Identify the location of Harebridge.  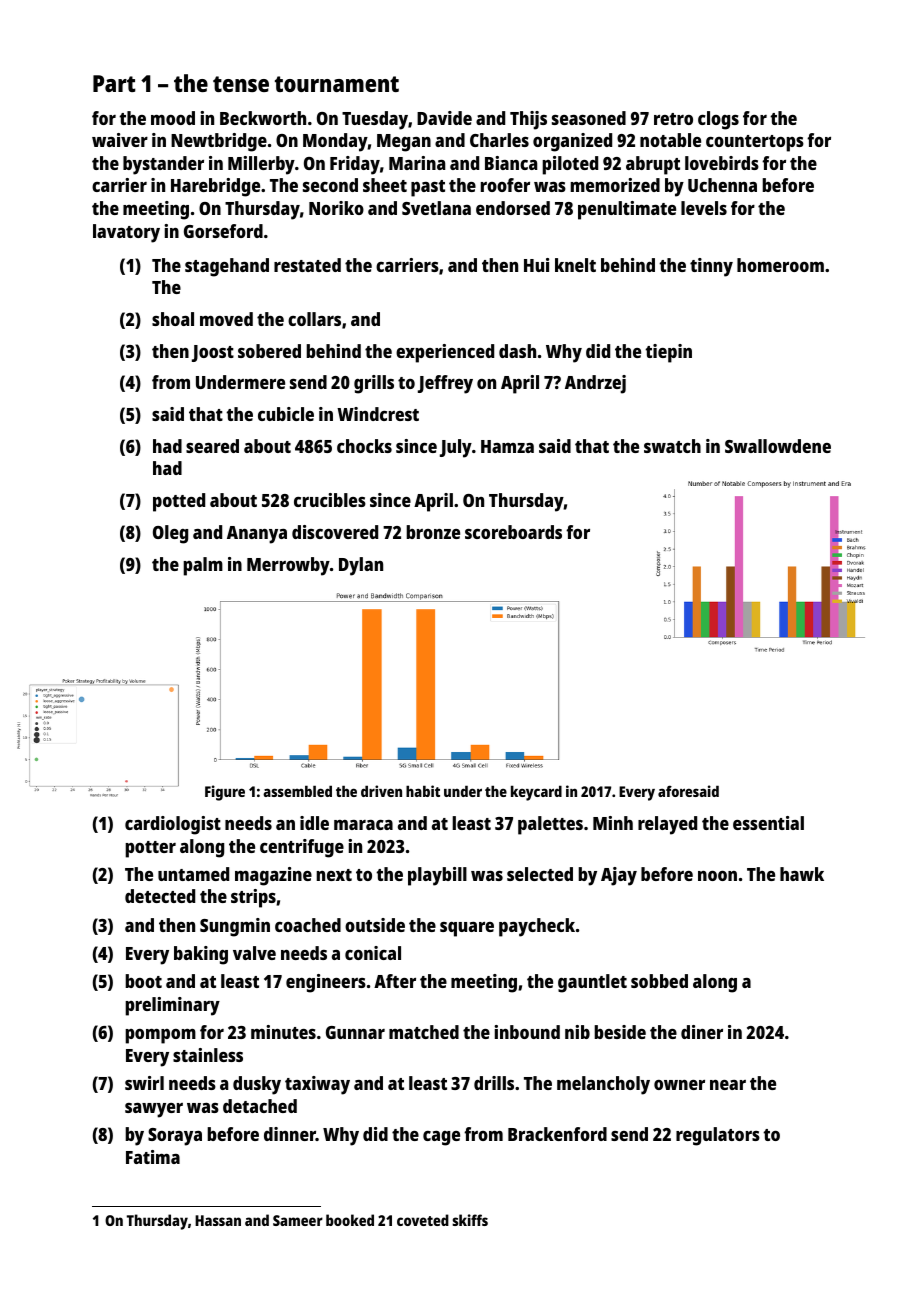
(215, 187).
